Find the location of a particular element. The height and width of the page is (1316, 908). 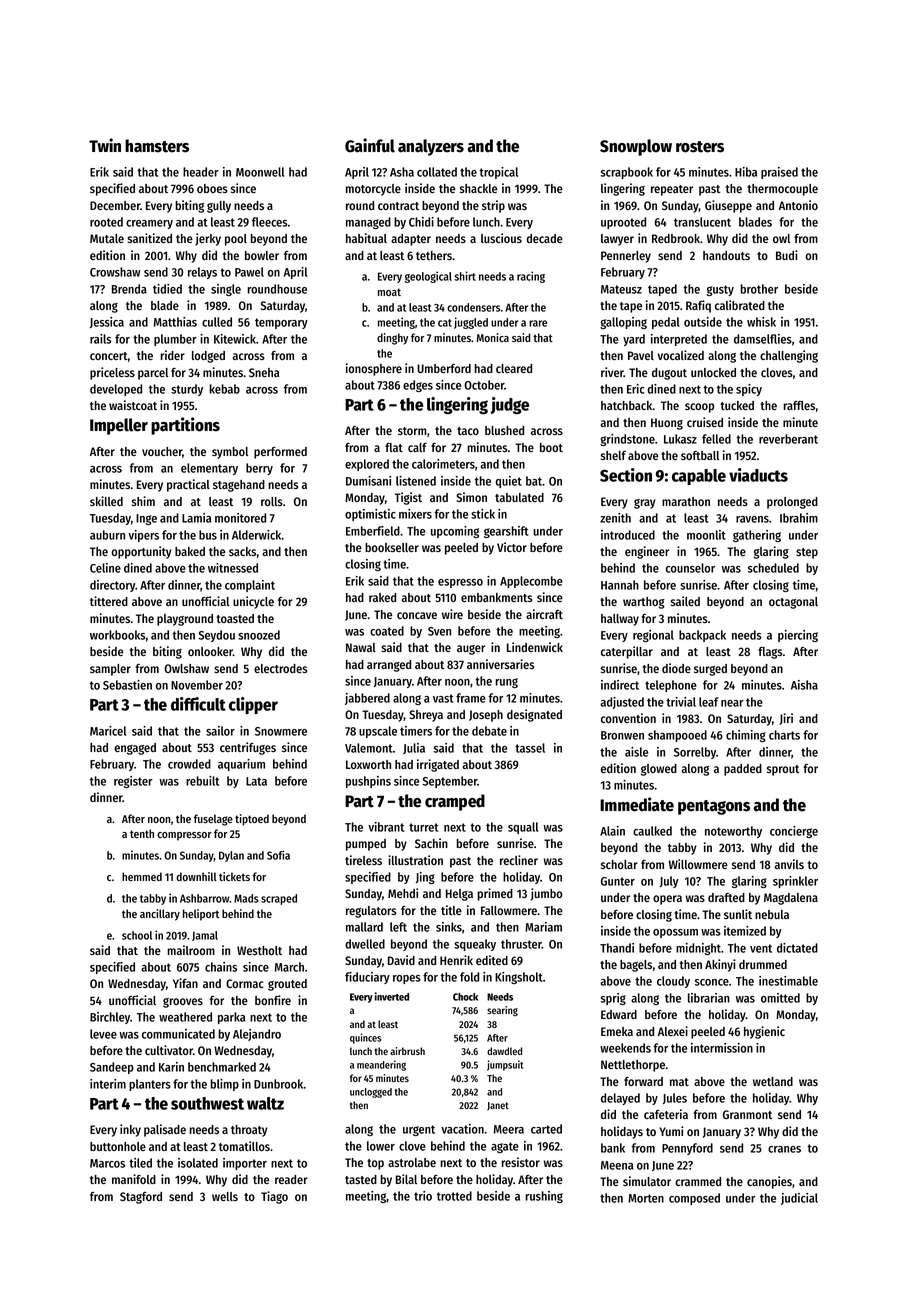

ionosphere is located at coordinates (374, 369).
